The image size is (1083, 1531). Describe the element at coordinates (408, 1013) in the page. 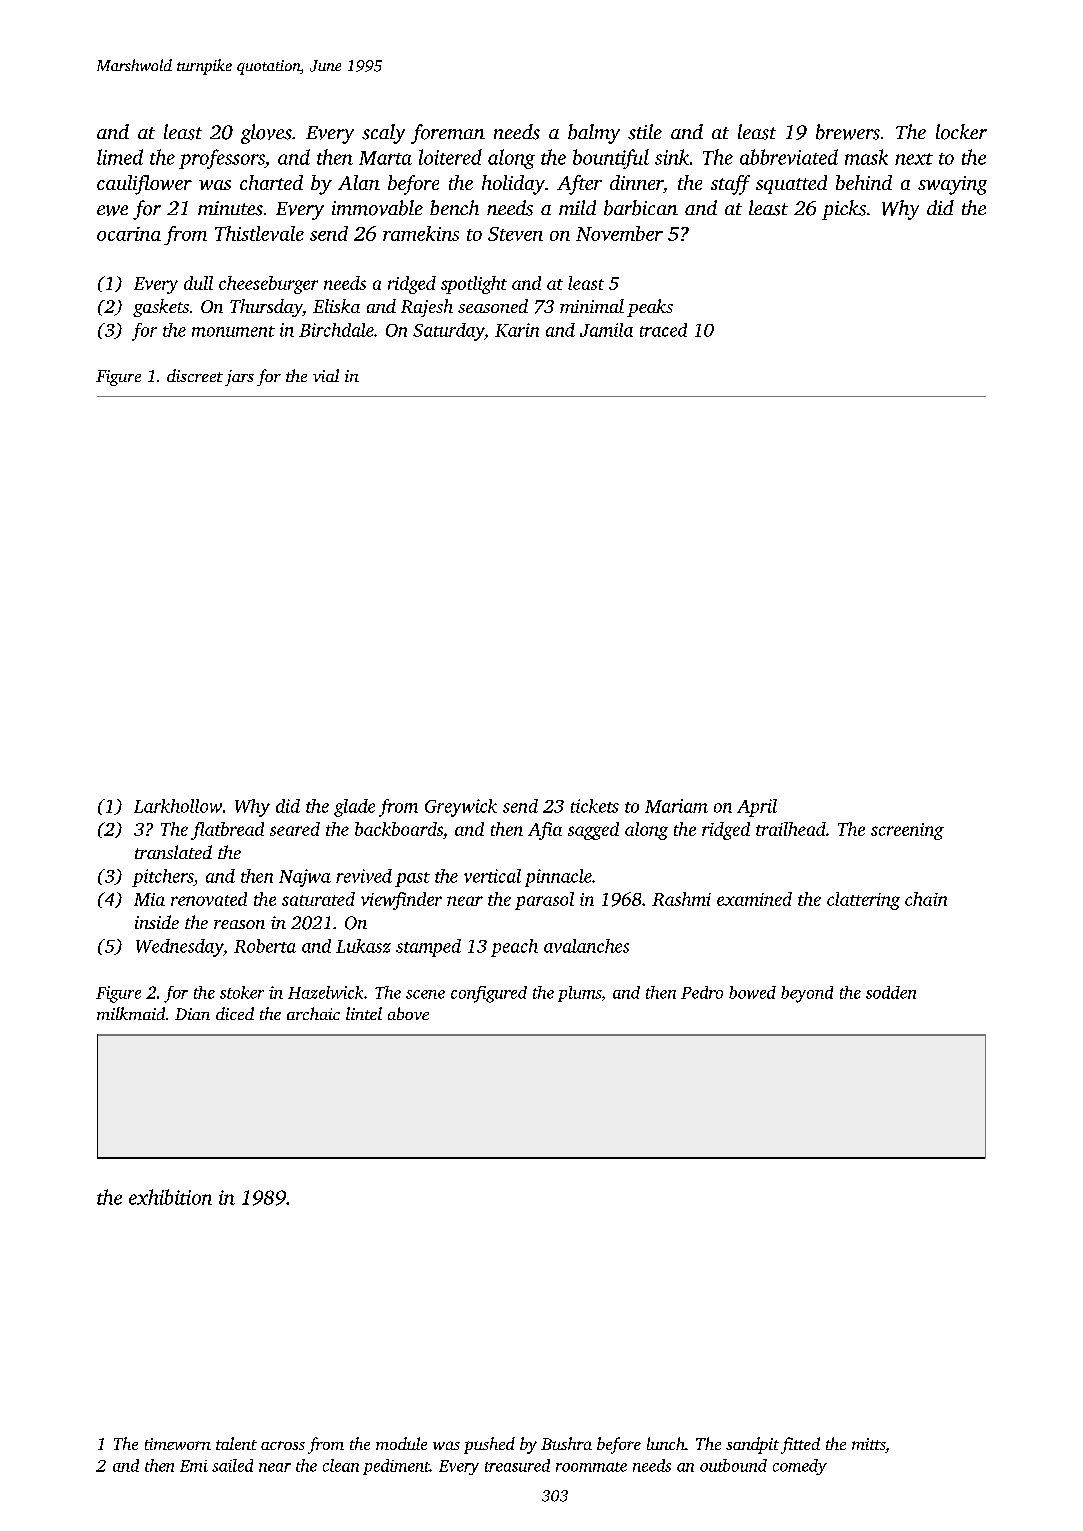

I see `above` at that location.
